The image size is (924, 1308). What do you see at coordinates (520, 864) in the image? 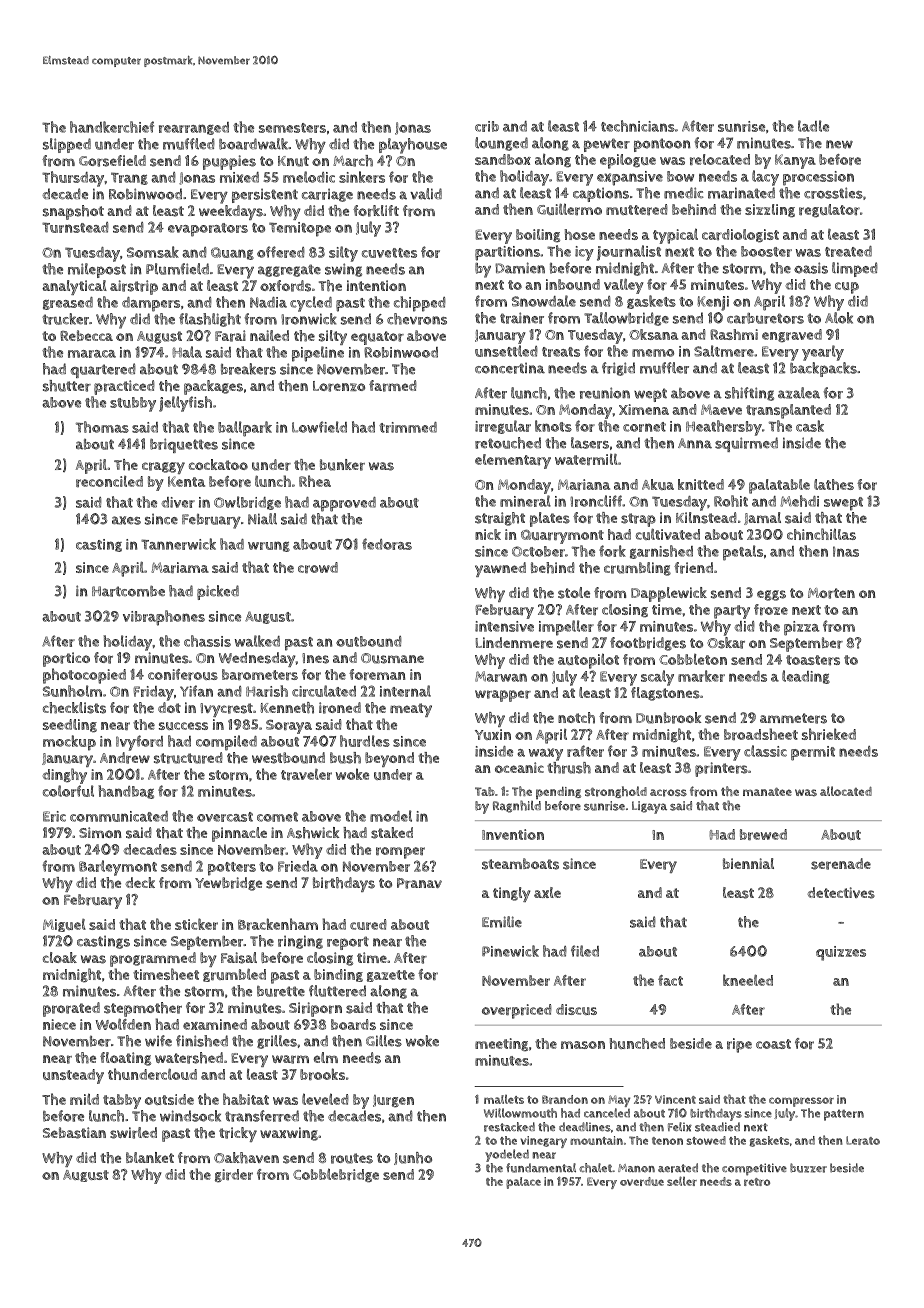
I see `steamboats` at bounding box center [520, 864].
